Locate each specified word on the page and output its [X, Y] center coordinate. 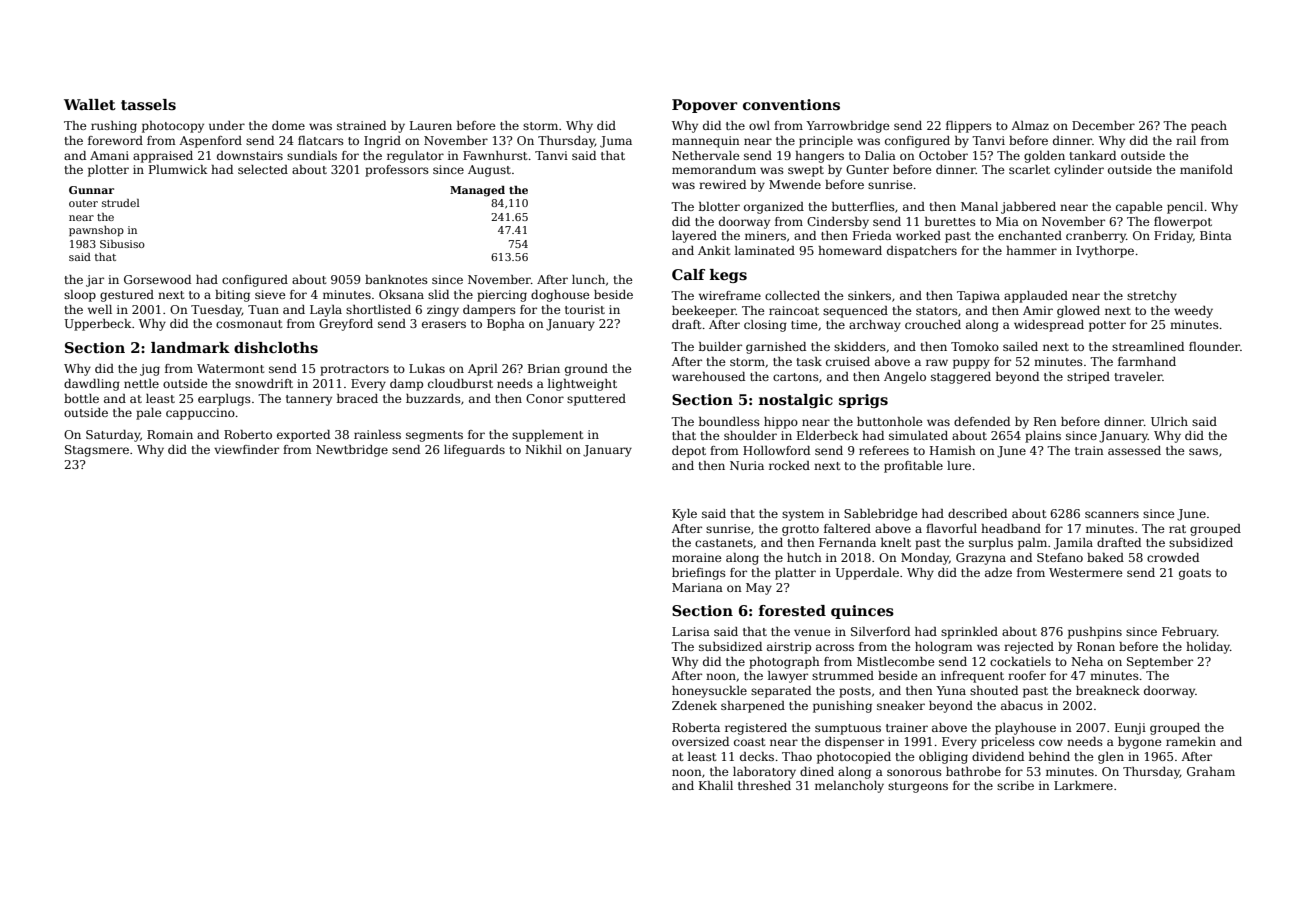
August [489, 171]
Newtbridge [352, 451]
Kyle [684, 515]
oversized [700, 741]
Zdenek [694, 705]
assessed [1134, 450]
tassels [148, 105]
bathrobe [973, 771]
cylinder [1079, 171]
